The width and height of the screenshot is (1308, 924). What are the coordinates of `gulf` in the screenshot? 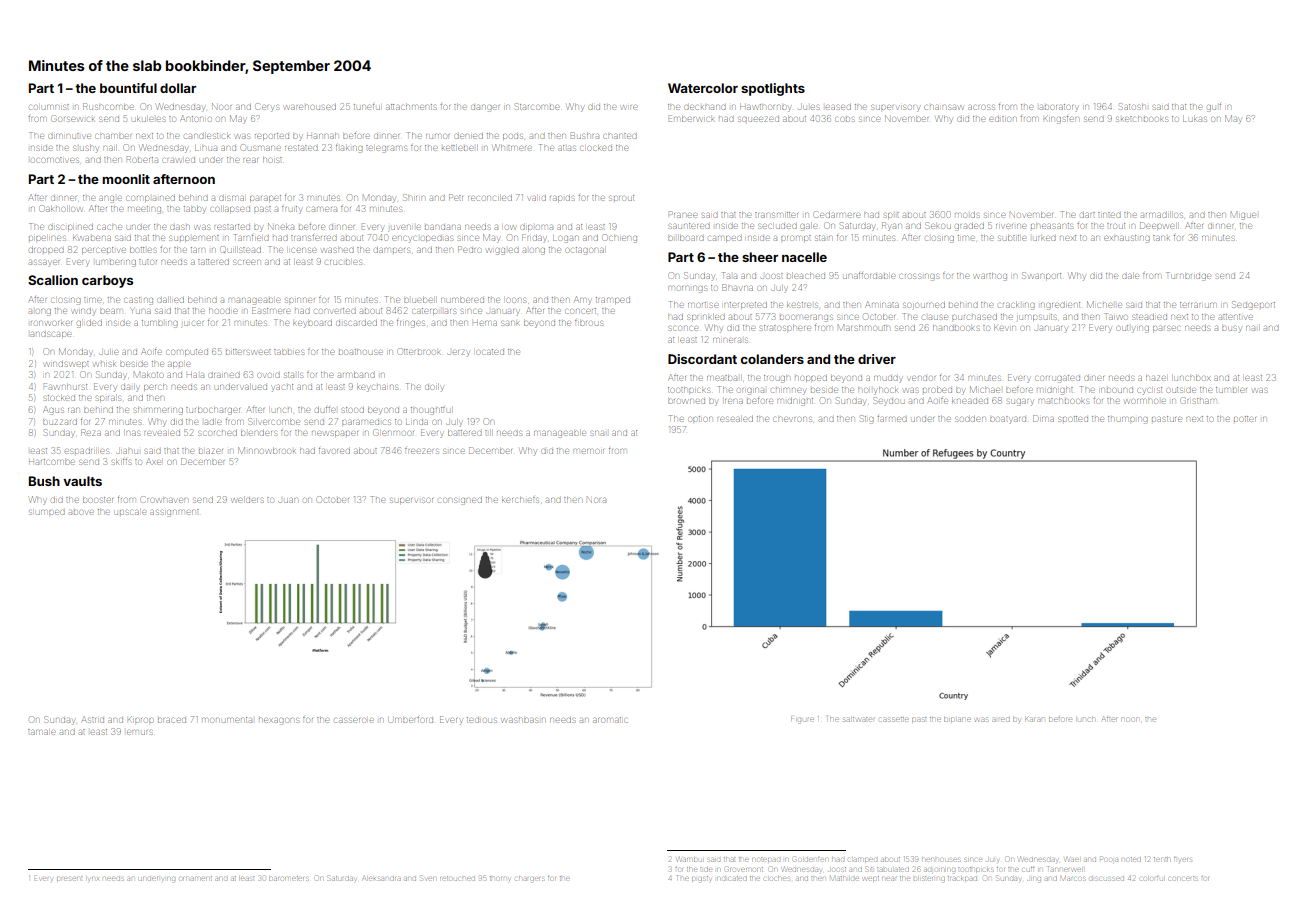 It's located at (1214, 108).
